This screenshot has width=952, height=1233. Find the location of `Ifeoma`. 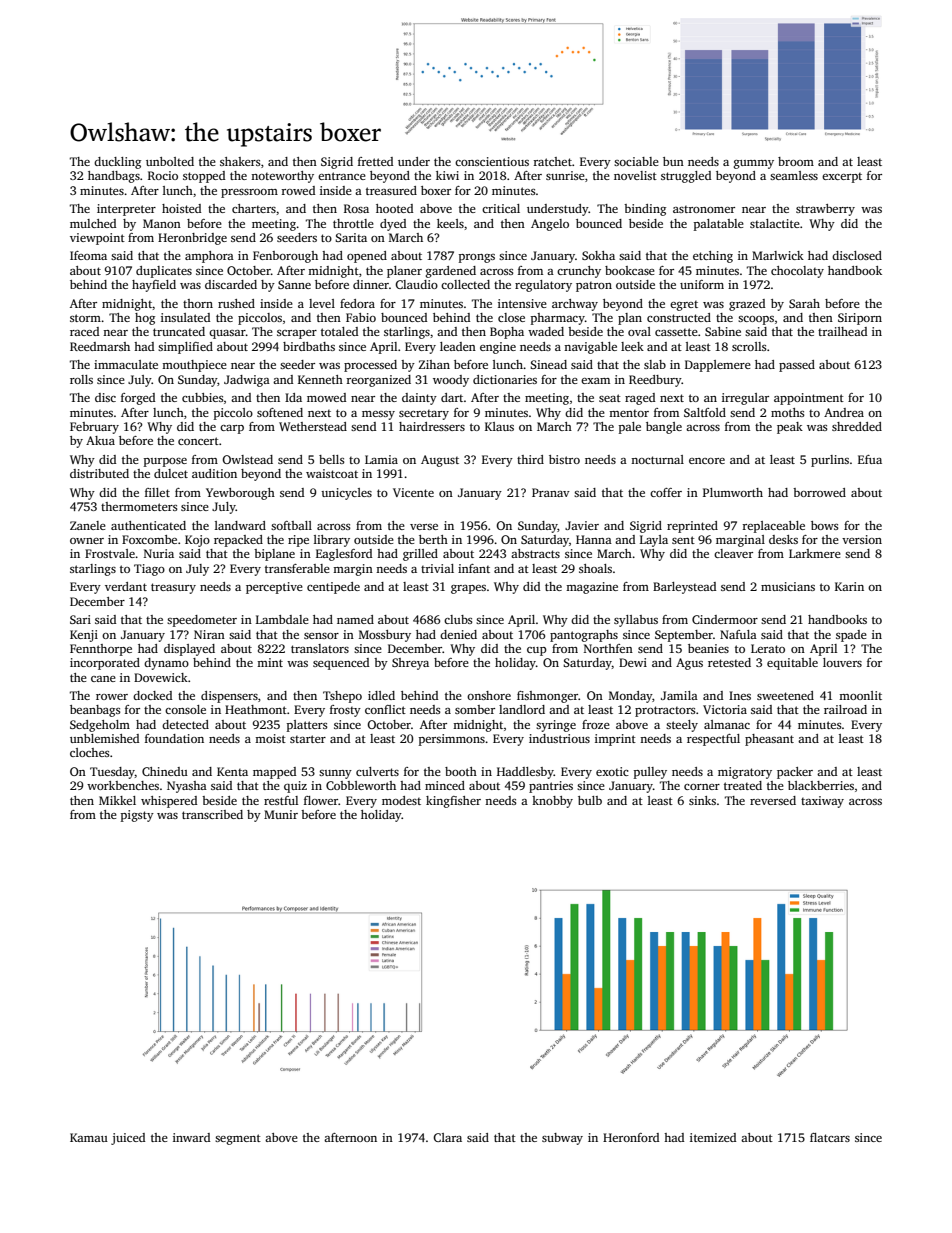

Ifeoma is located at coordinates (88, 255).
